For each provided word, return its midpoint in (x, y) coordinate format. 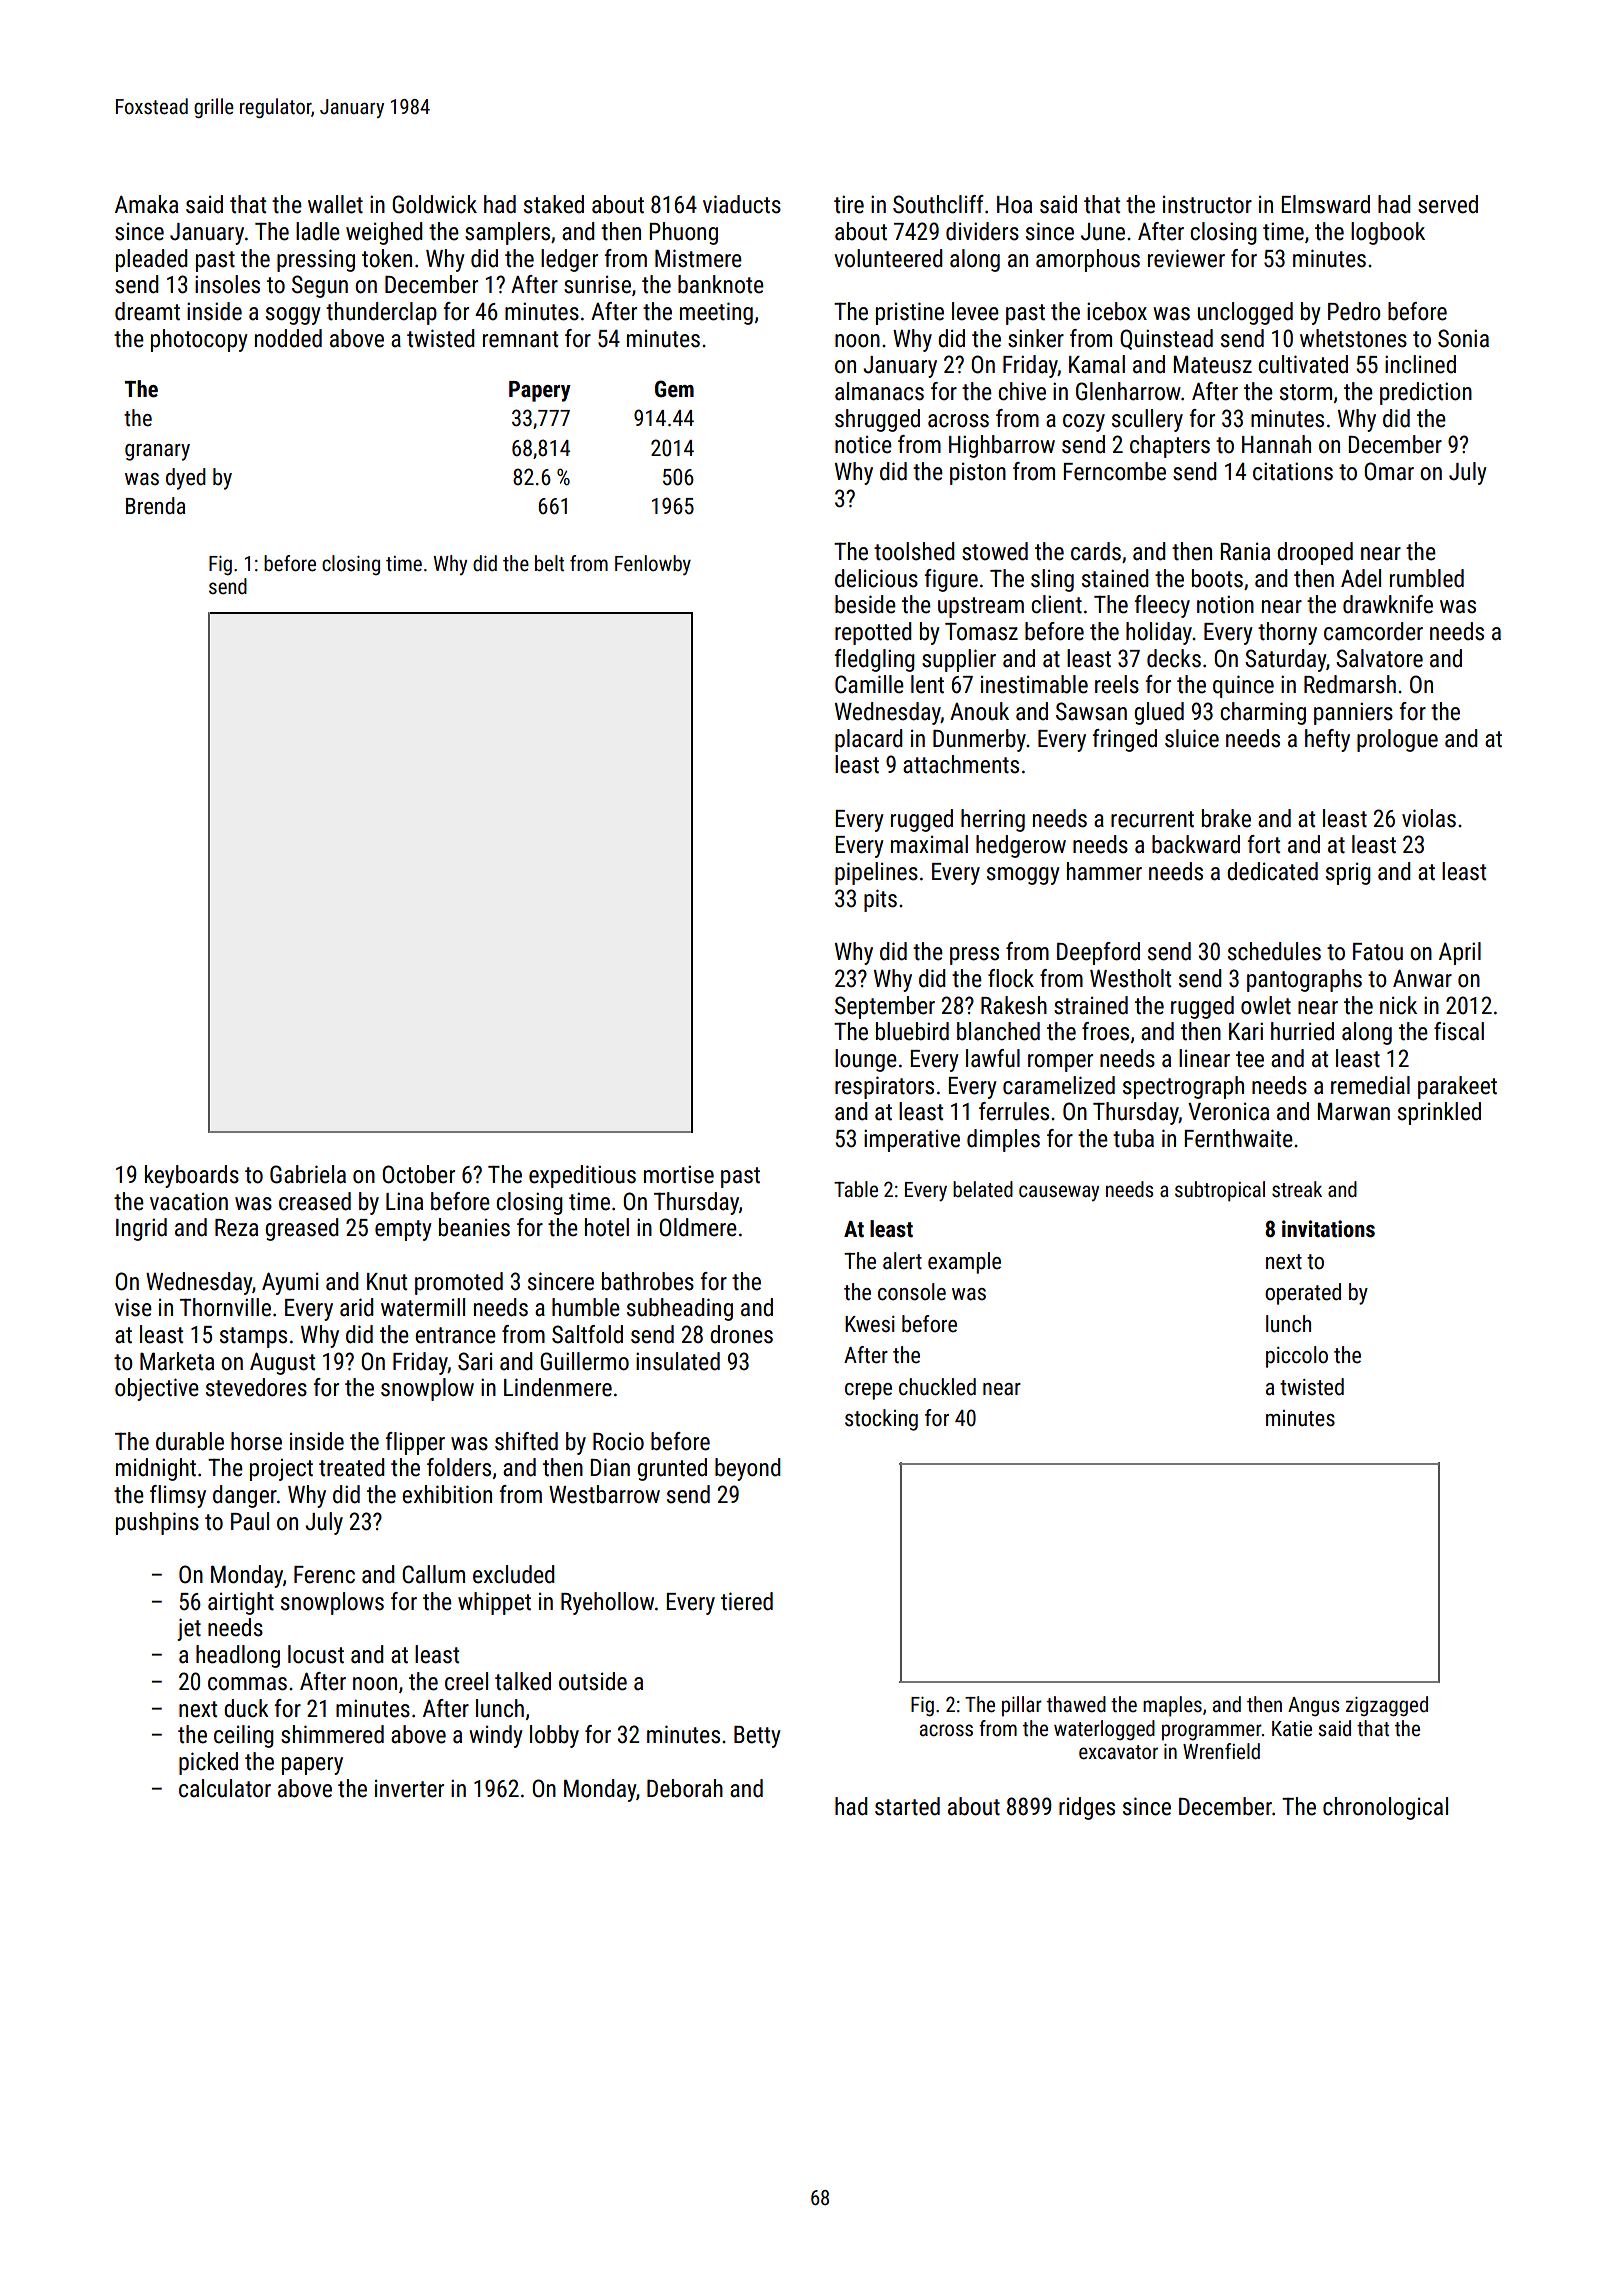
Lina (404, 1201)
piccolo (1297, 1357)
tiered (747, 1601)
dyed (186, 479)
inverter (409, 1789)
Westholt (1130, 978)
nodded (288, 338)
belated (983, 1189)
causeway (1059, 1193)
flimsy (178, 1496)
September (885, 1007)
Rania (1245, 552)
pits (880, 900)
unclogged (1245, 313)
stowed (995, 551)
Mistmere (698, 258)
